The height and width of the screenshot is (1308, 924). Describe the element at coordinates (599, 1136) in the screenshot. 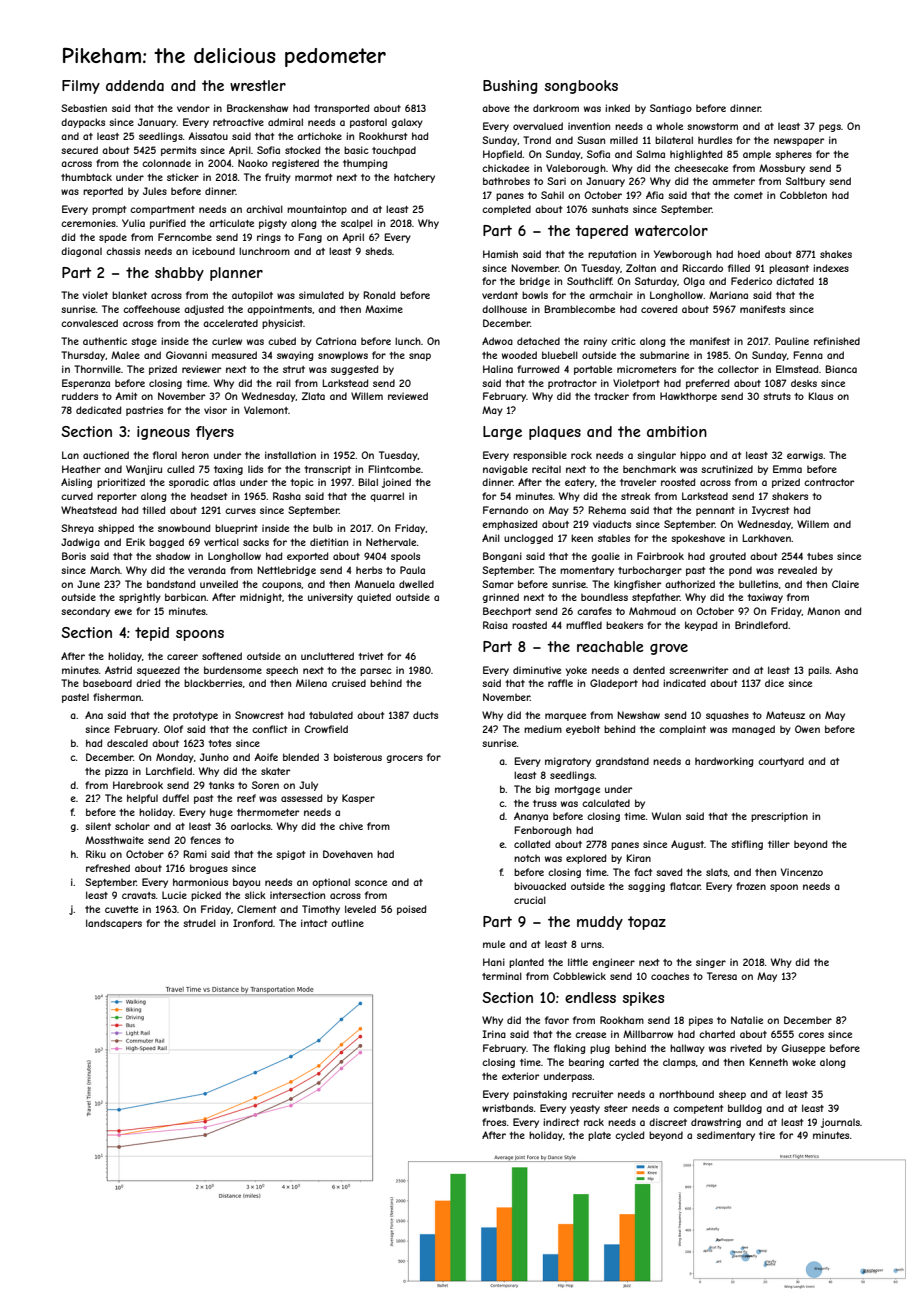

I see `plate` at that location.
